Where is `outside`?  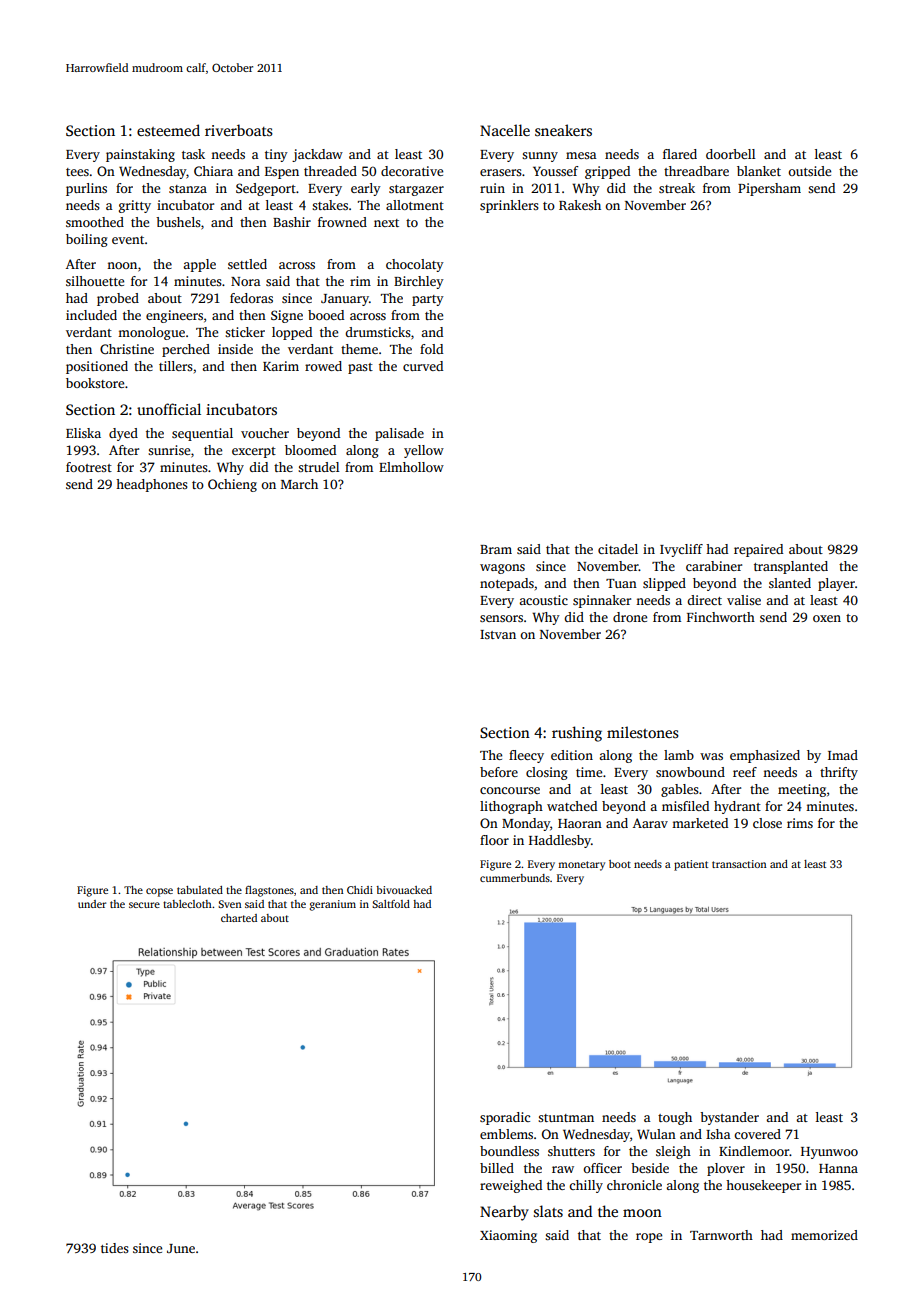
outside is located at coordinates (809, 171).
